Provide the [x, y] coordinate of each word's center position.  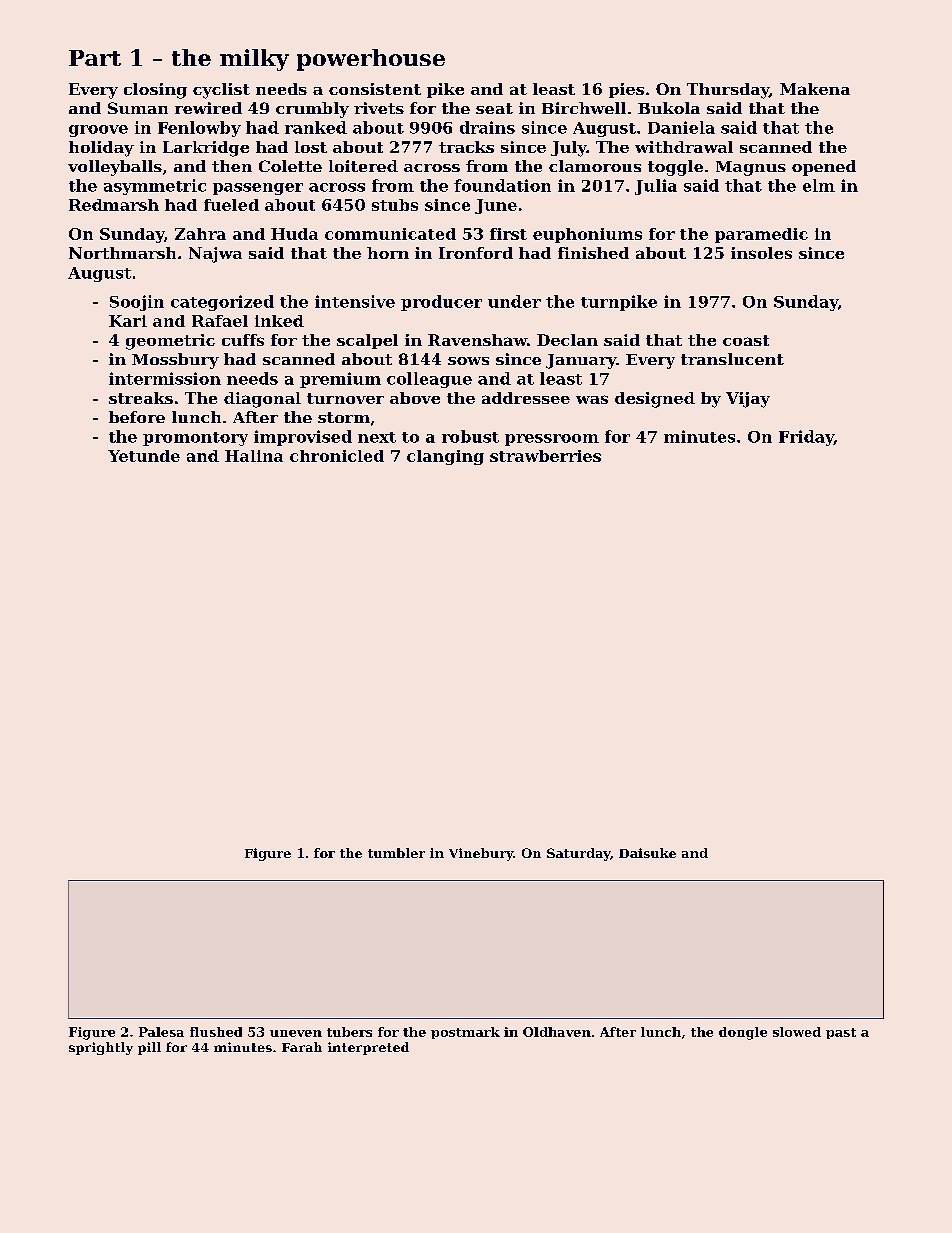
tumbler [396, 853]
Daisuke [647, 853]
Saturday [578, 854]
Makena [815, 89]
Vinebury [481, 854]
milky [254, 60]
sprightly [101, 1048]
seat [494, 108]
